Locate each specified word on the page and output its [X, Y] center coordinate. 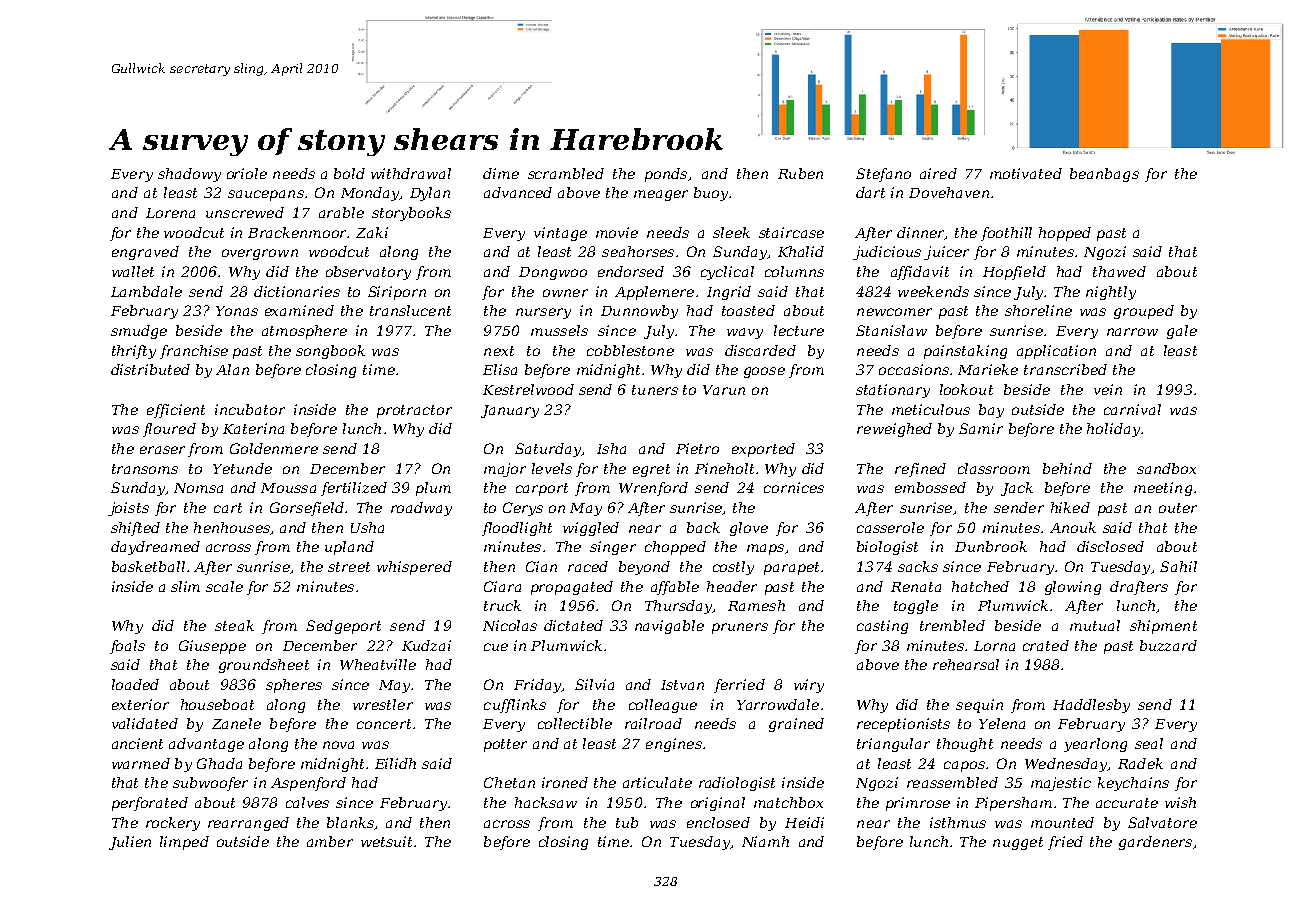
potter [505, 745]
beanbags [1104, 175]
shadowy [189, 175]
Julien [130, 843]
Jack [1017, 489]
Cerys [523, 509]
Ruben [800, 173]
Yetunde [242, 468]
